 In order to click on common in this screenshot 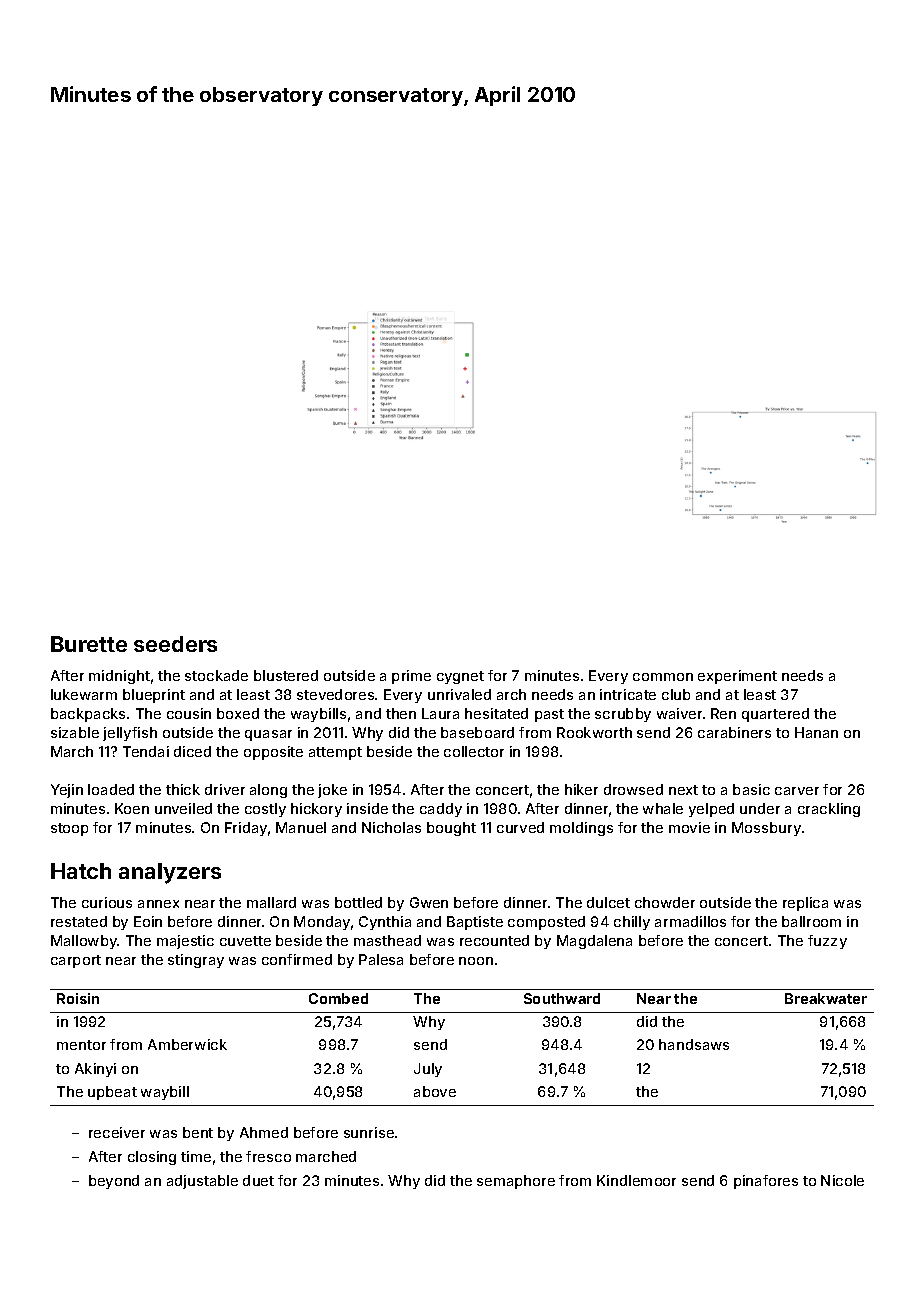, I will do `click(663, 677)`.
